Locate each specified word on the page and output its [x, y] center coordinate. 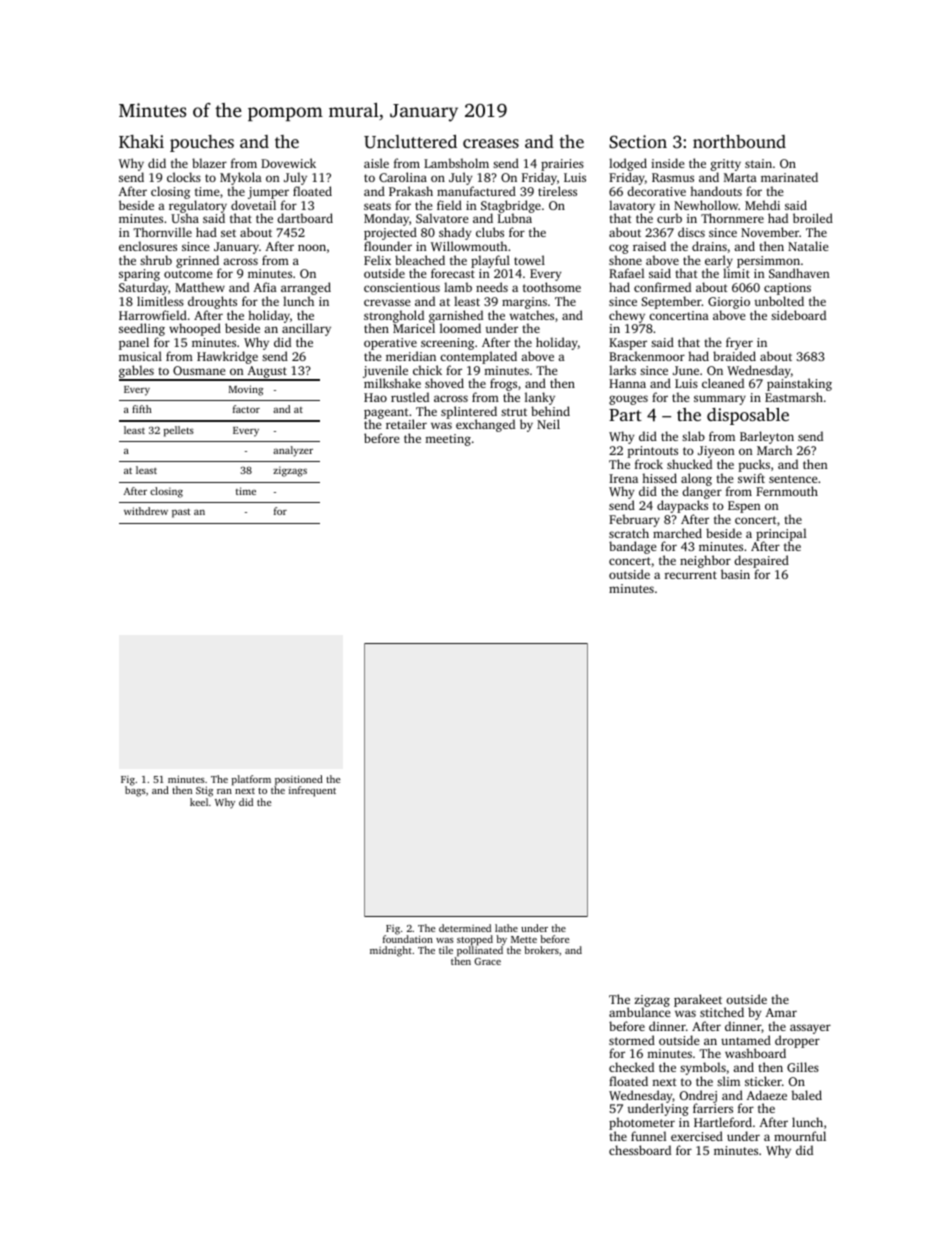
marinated [789, 177]
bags [135, 792]
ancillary [306, 330]
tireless [557, 191]
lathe [506, 928]
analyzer [293, 451]
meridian [411, 356]
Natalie [808, 246]
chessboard [640, 1150]
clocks [184, 177]
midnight [391, 951]
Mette [524, 939]
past [181, 513]
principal [781, 535]
